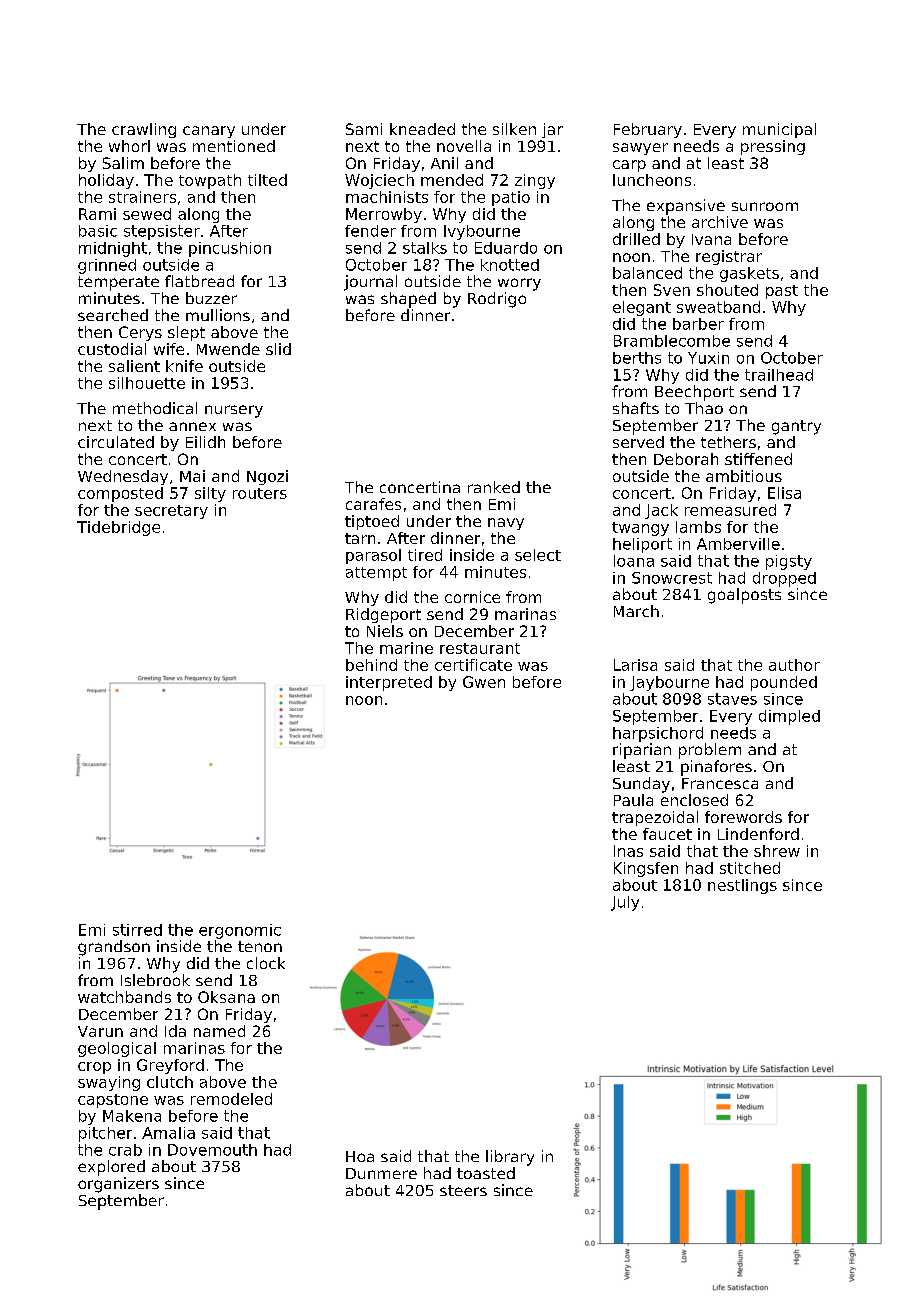 The image size is (908, 1316). I want to click on organizers, so click(118, 1185).
